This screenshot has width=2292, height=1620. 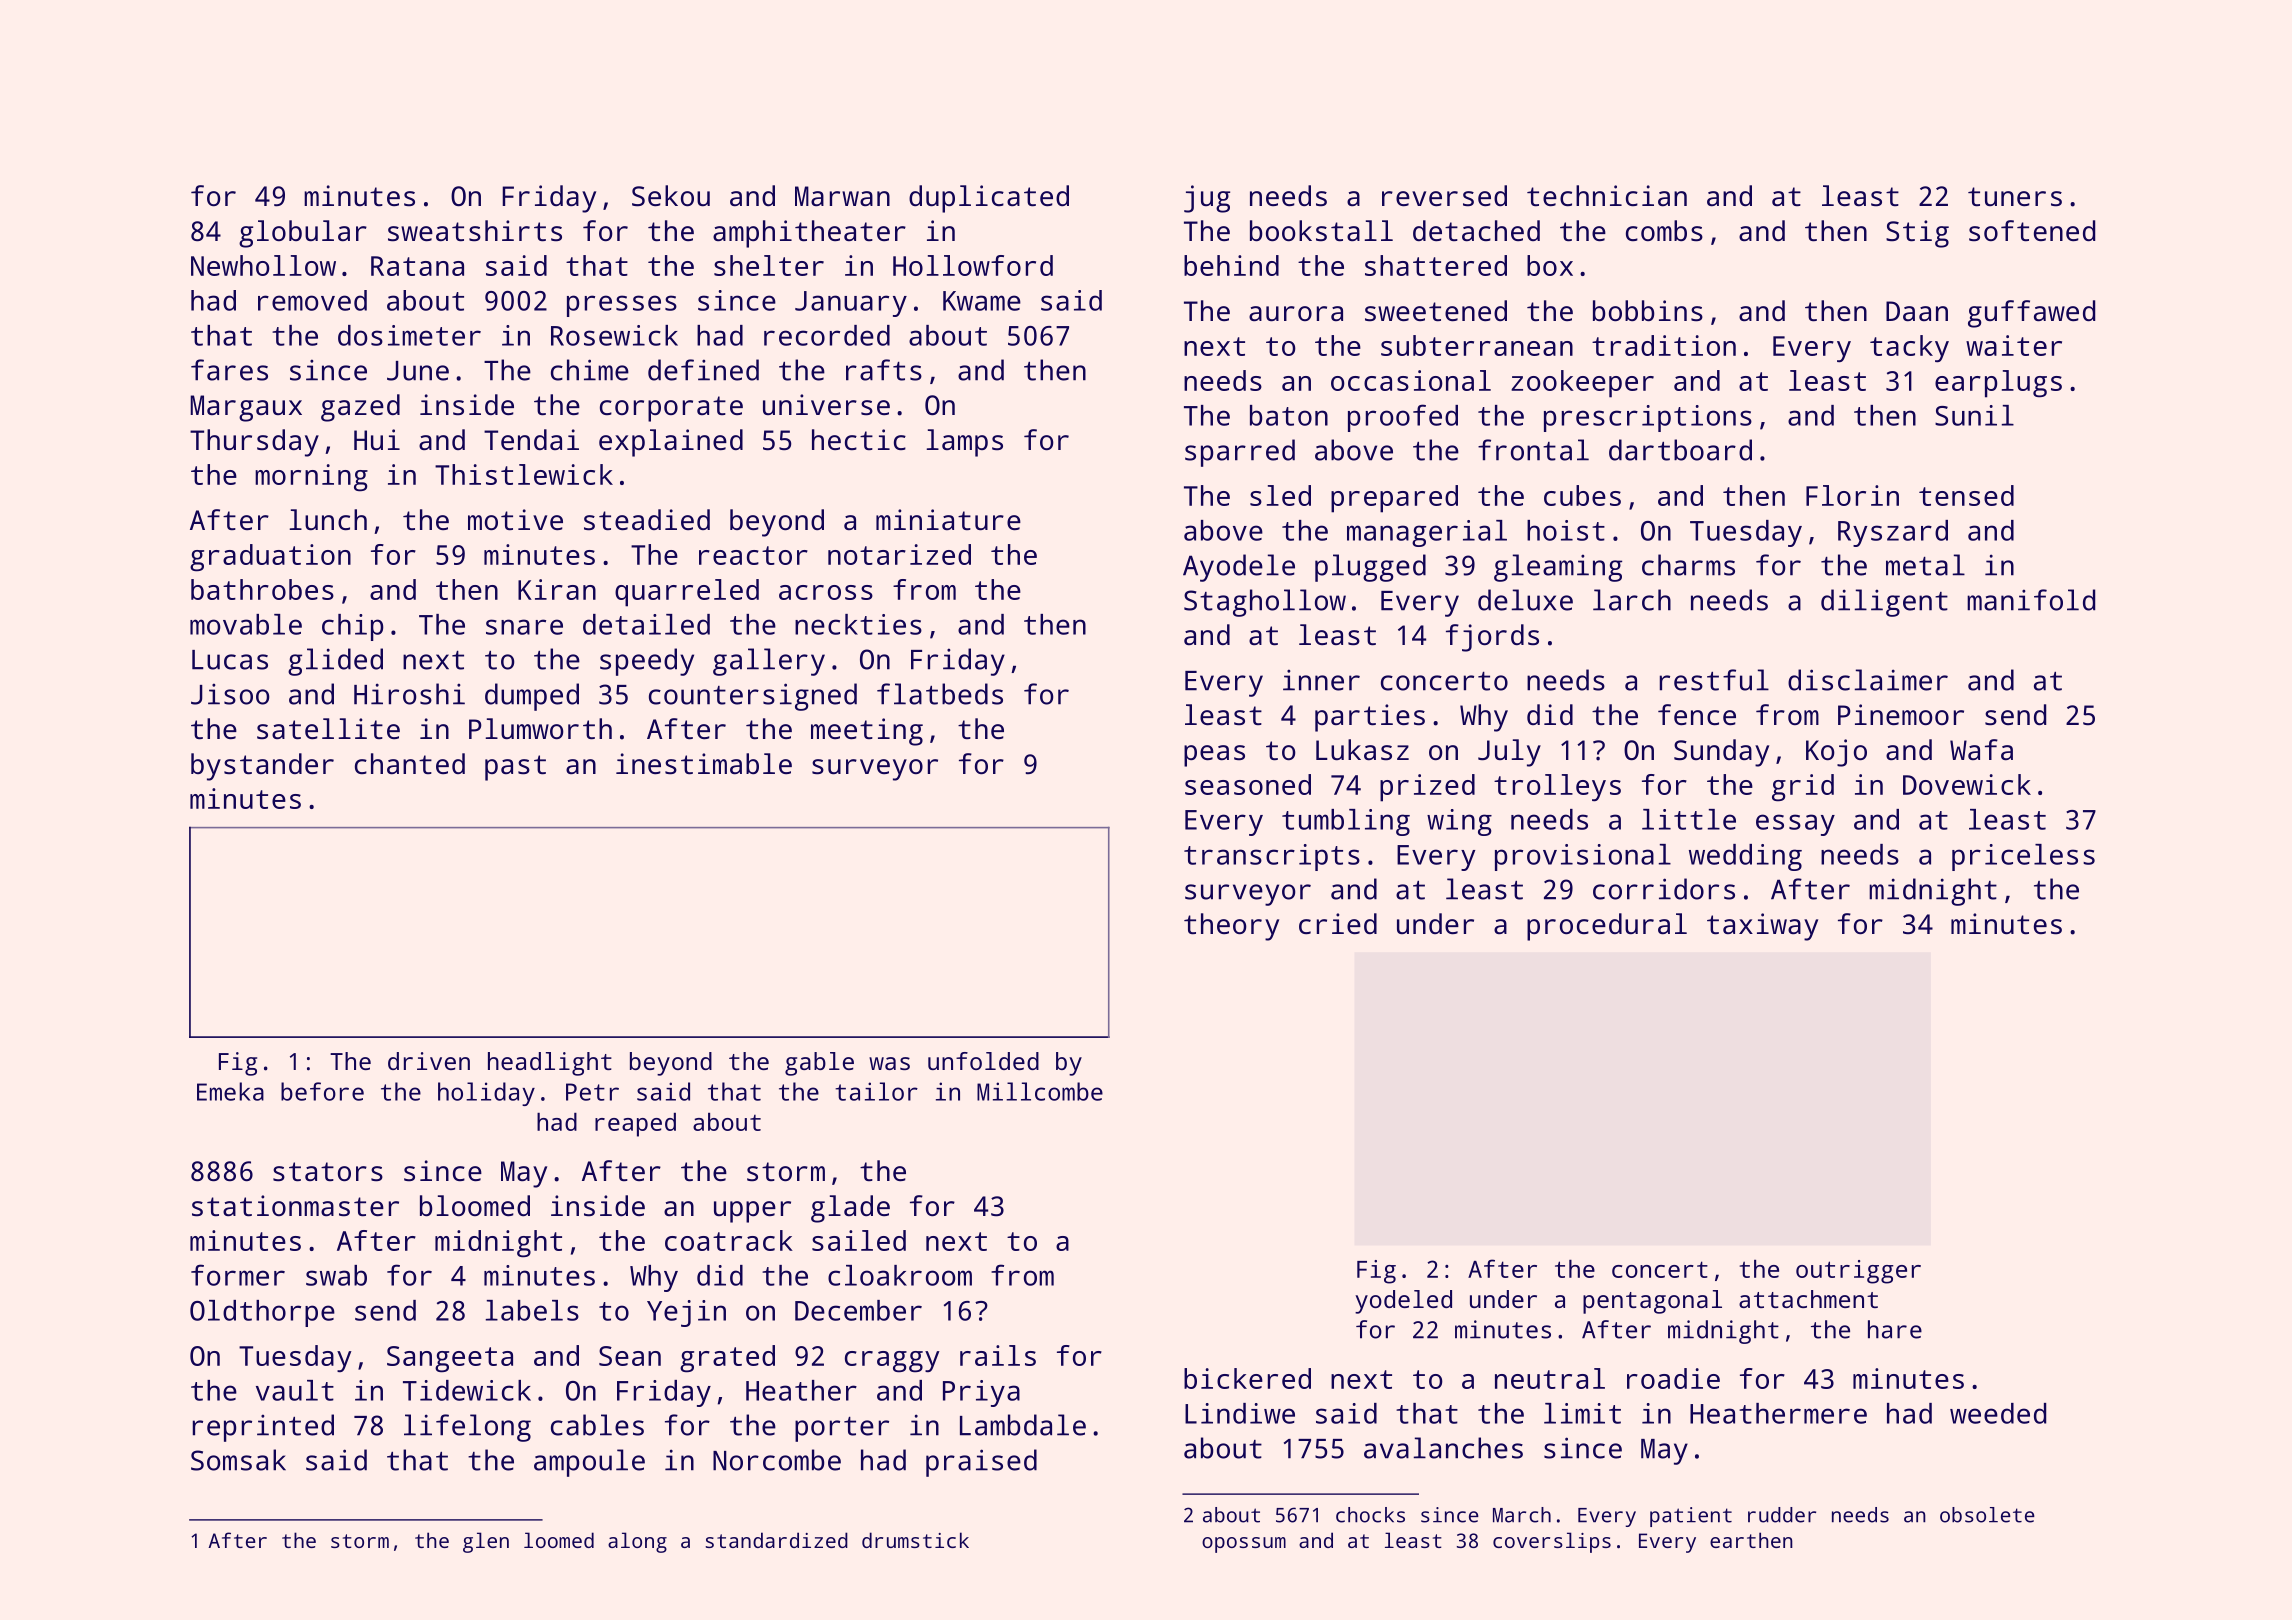 I want to click on theory, so click(x=1231, y=927).
